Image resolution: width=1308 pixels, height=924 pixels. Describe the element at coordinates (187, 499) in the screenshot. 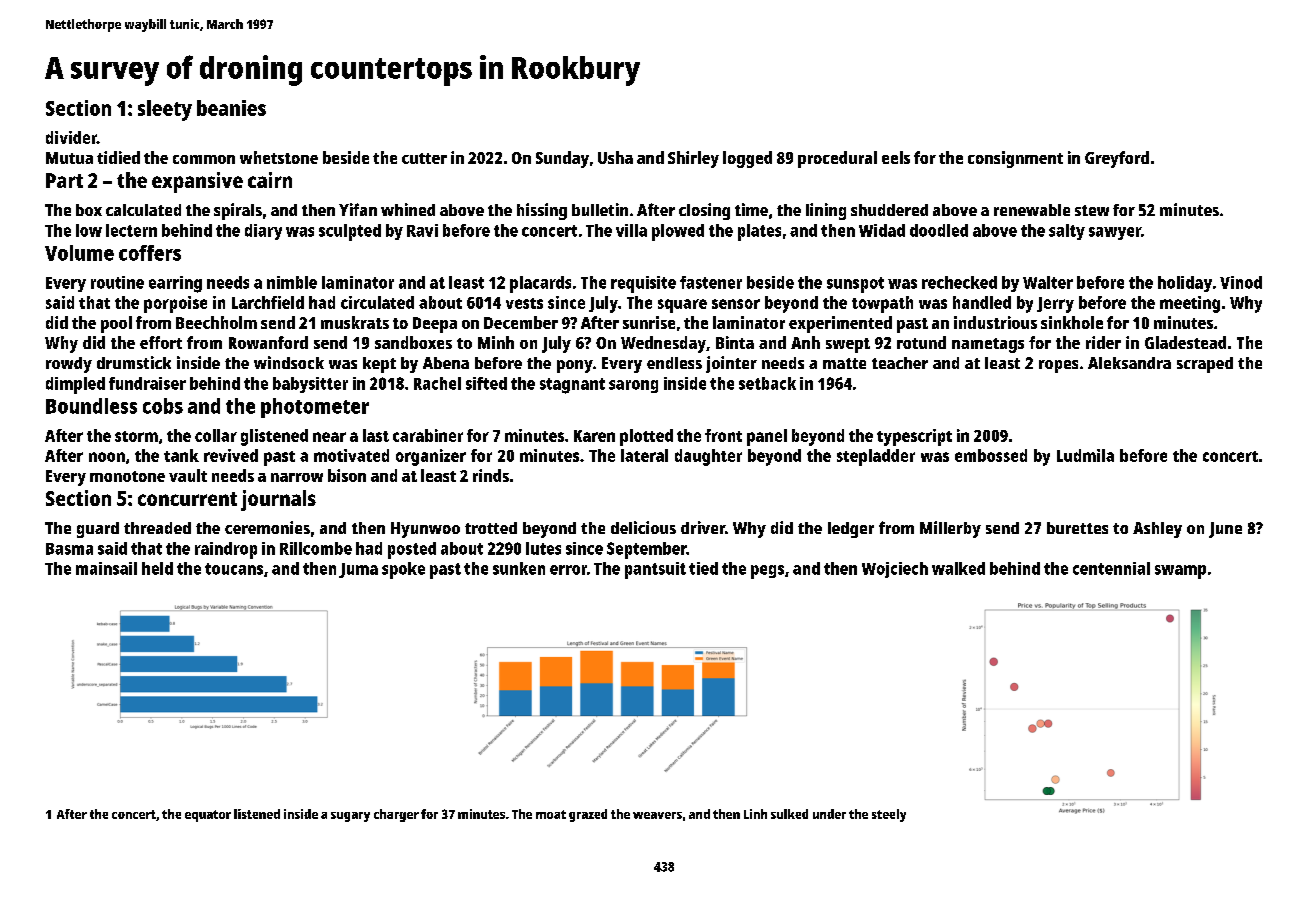

I see `concurrent` at that location.
